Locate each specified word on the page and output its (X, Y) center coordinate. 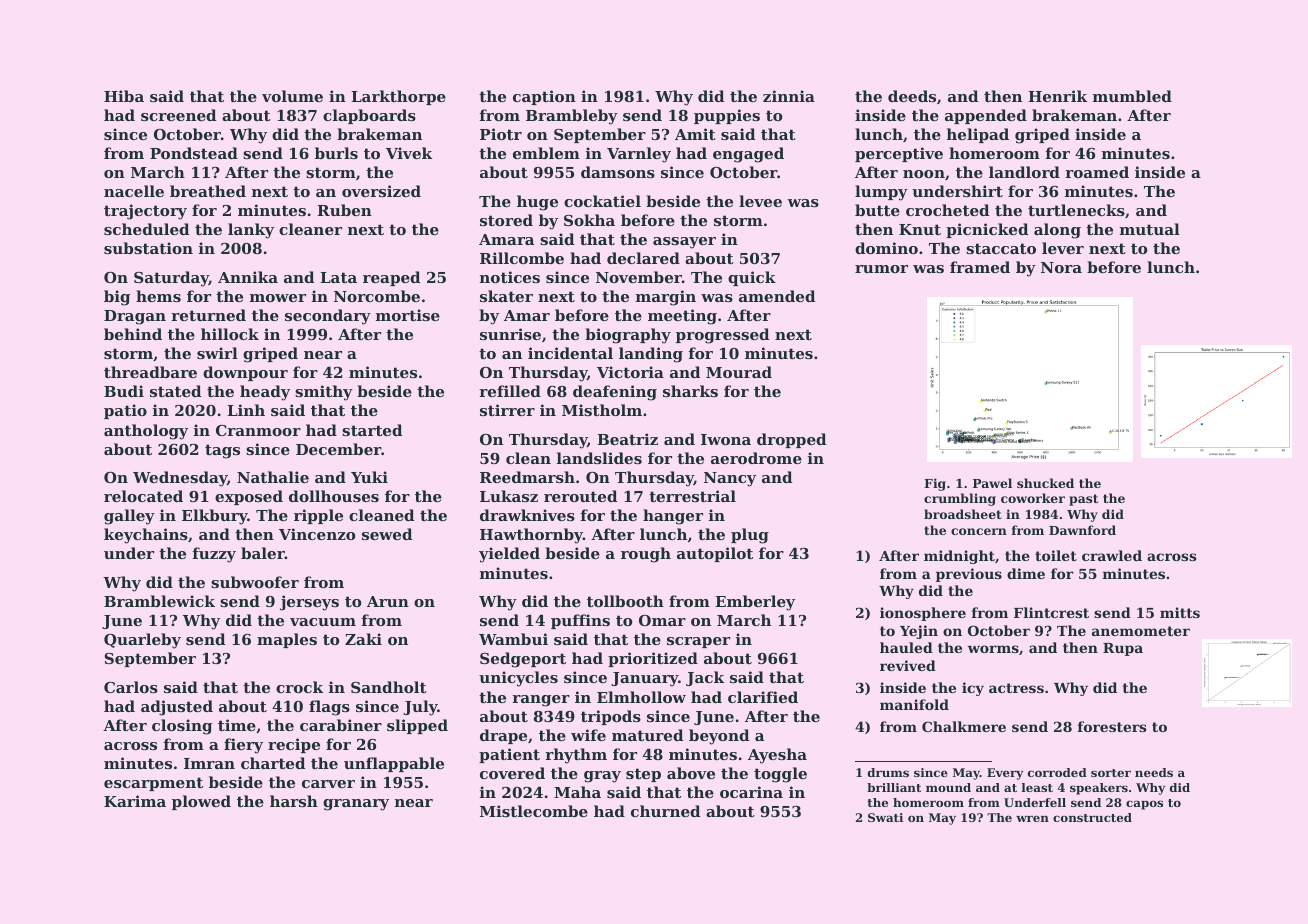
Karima (135, 801)
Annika (248, 277)
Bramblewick (159, 601)
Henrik (1057, 96)
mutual (1150, 229)
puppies (727, 116)
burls (336, 153)
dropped (791, 440)
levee (760, 201)
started (372, 430)
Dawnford (1082, 530)
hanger (673, 517)
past (1083, 500)
